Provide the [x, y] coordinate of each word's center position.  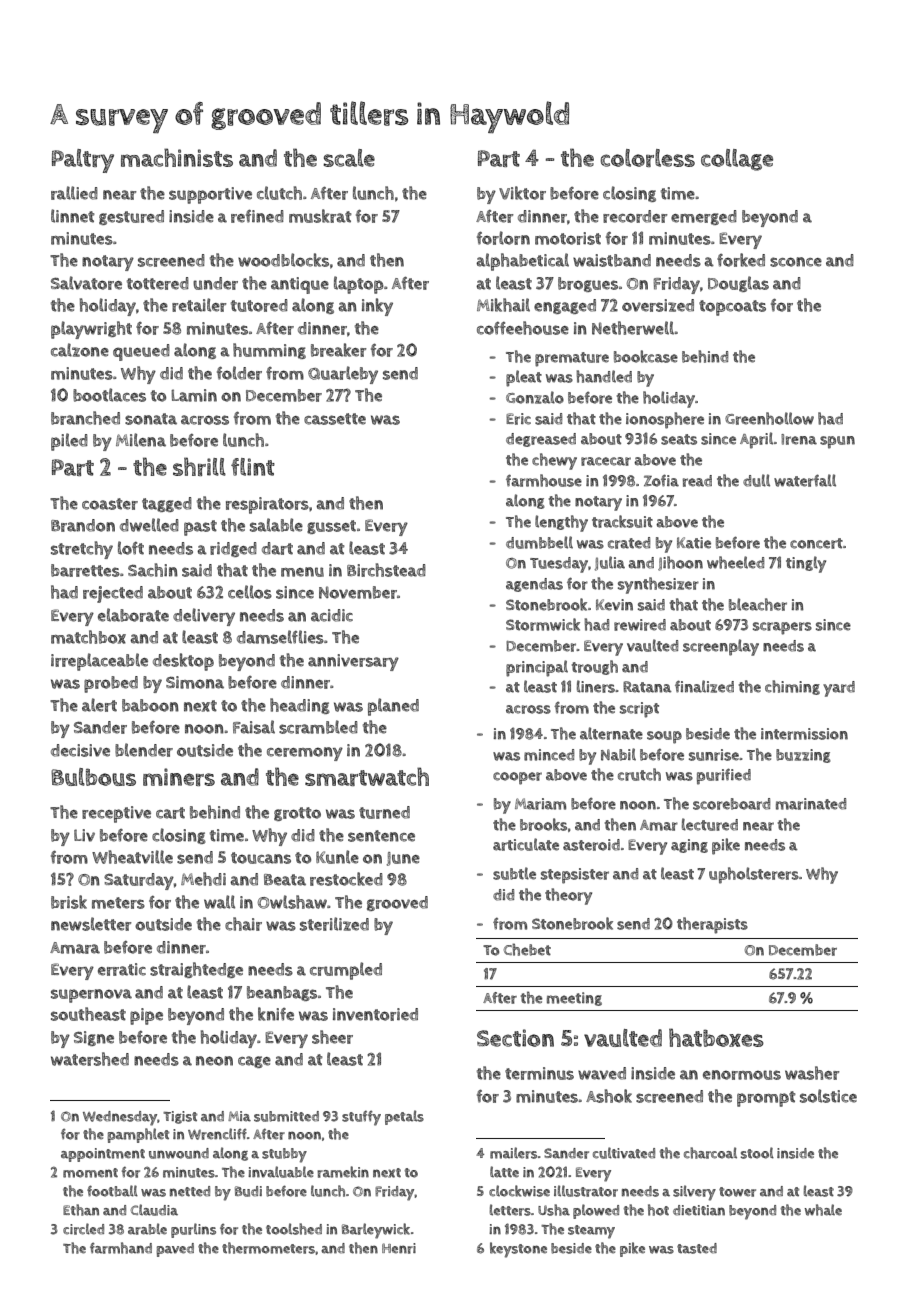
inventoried [375, 1014]
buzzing [803, 756]
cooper [517, 778]
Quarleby [343, 375]
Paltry [83, 161]
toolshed [294, 1229]
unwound [179, 1153]
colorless [648, 158]
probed [111, 684]
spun [837, 442]
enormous [742, 1075]
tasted [697, 1248]
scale [349, 158]
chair [243, 924]
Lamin [194, 395]
